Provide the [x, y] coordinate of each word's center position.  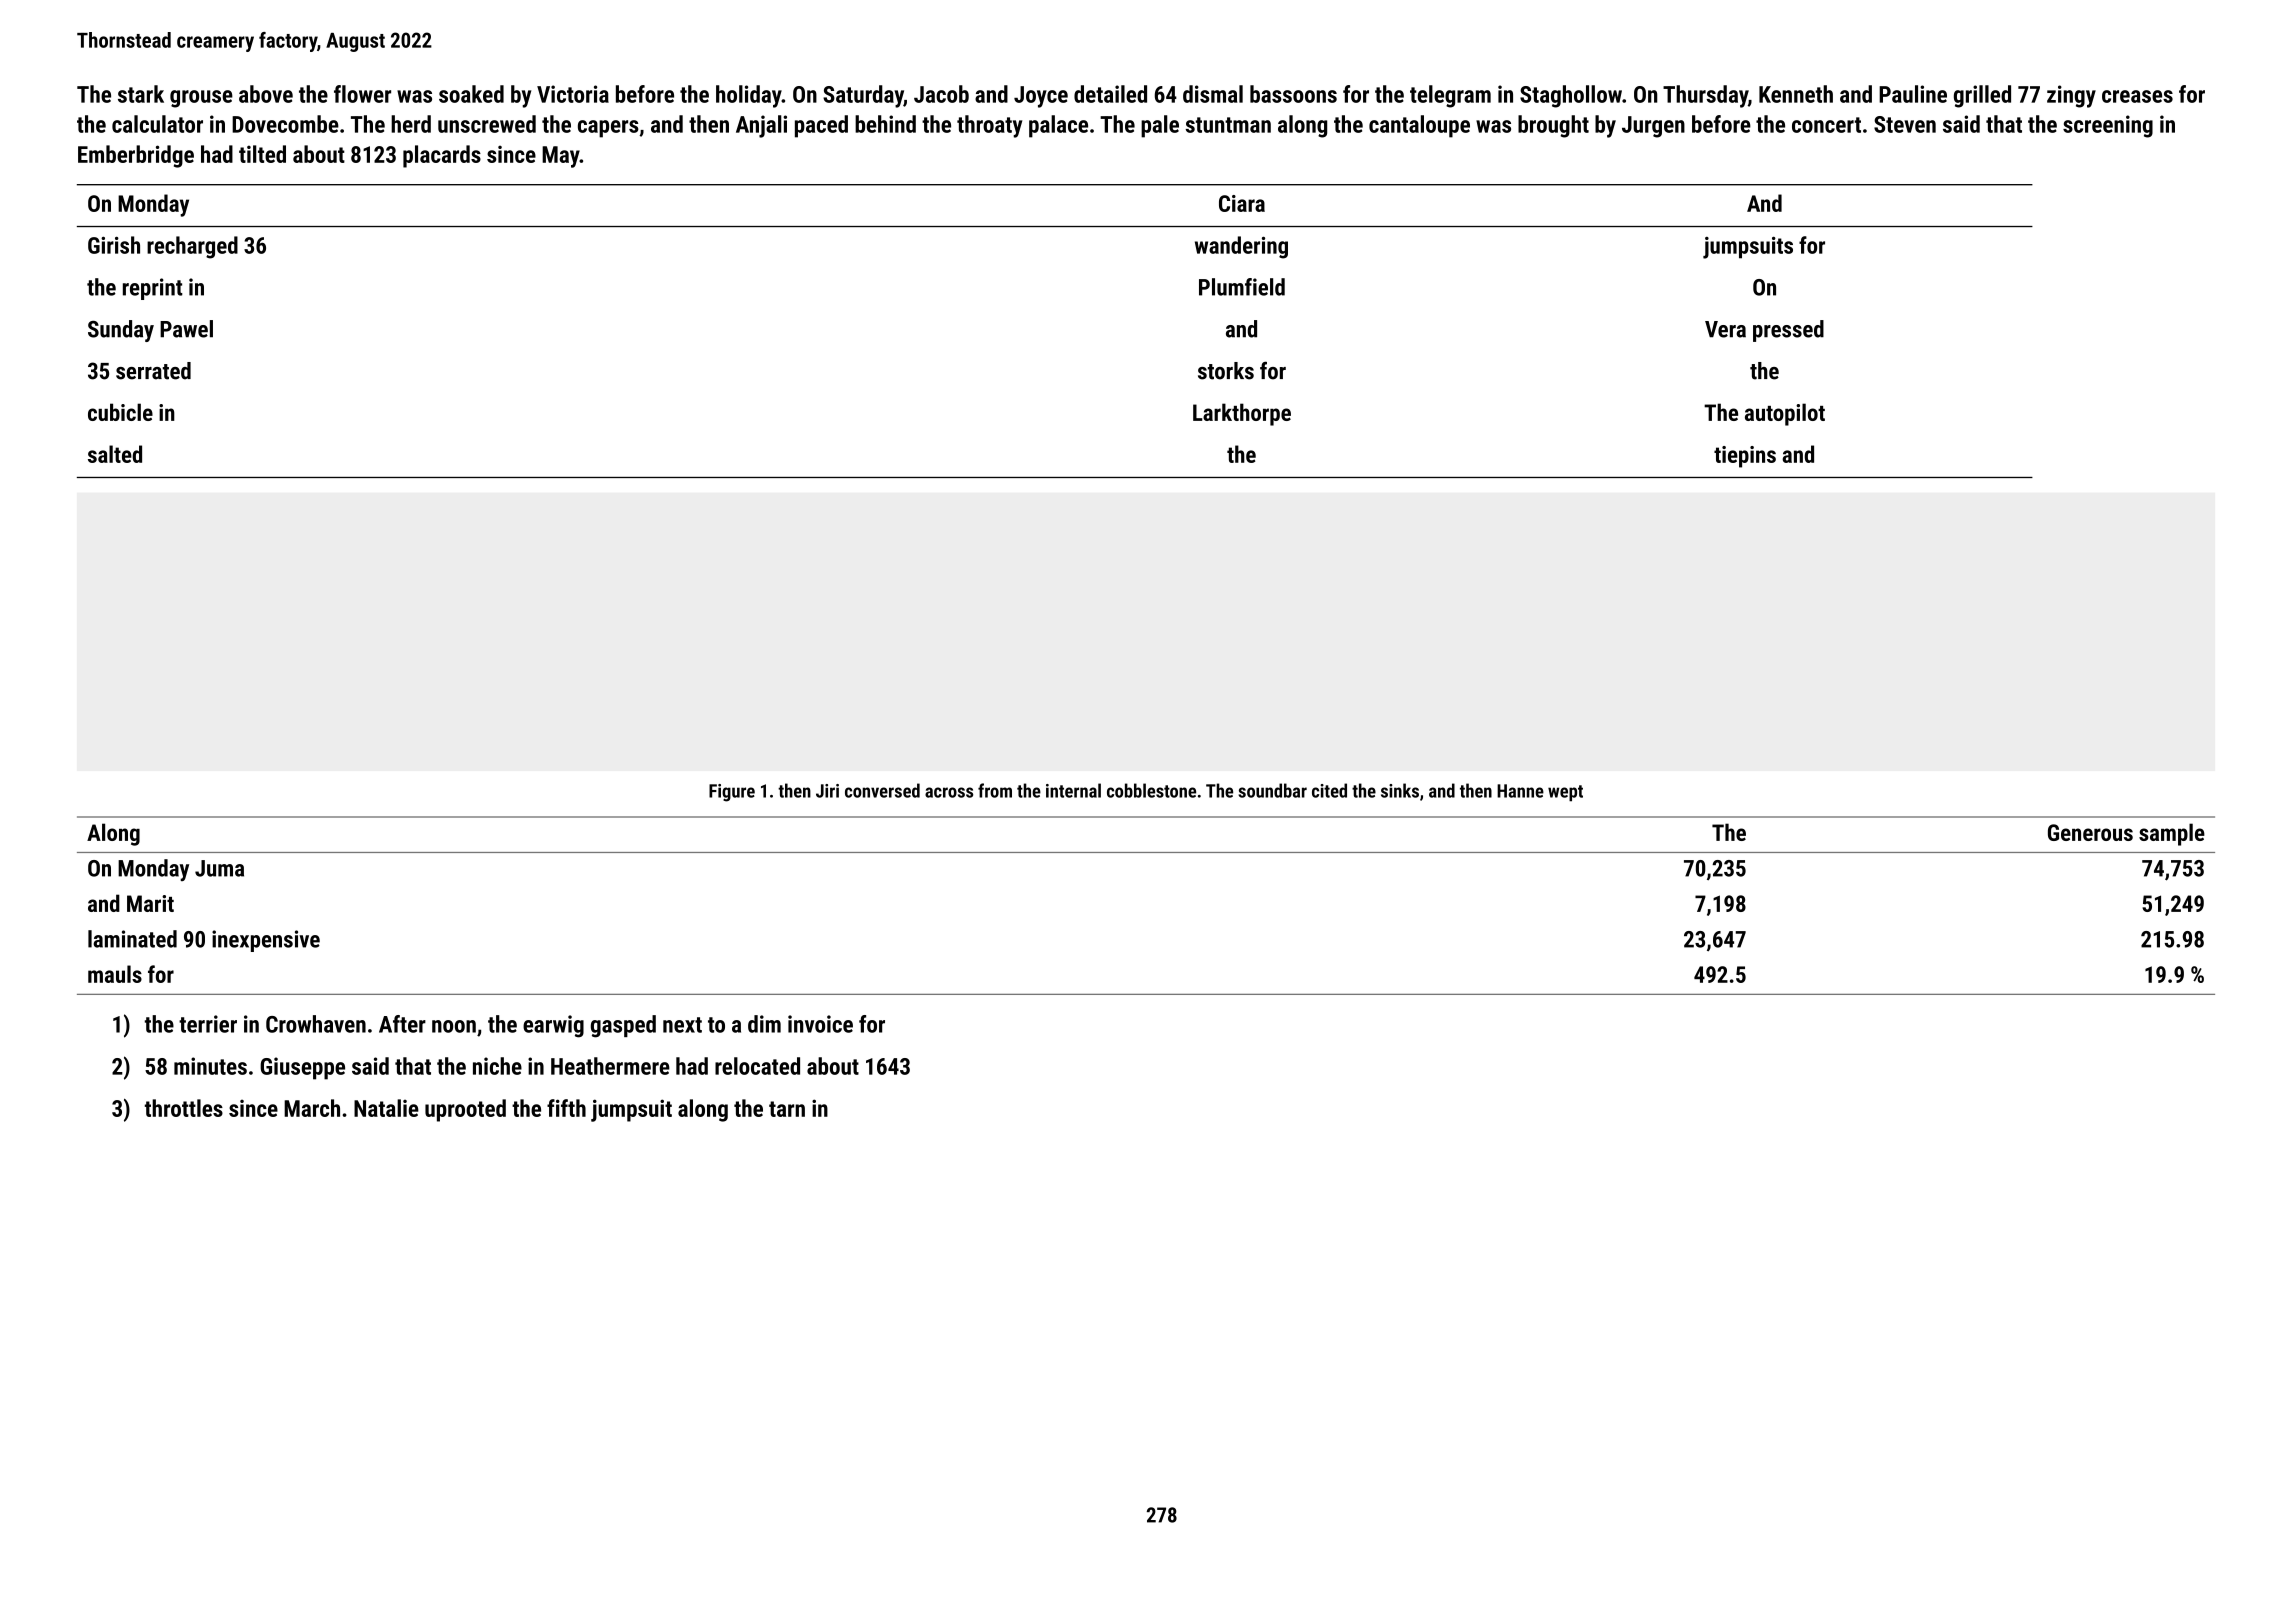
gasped [623, 1026]
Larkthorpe [1242, 414]
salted [115, 454]
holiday [749, 96]
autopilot [1785, 414]
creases [2137, 96]
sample [2172, 834]
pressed [1788, 331]
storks [1226, 371]
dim [764, 1024]
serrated [153, 371]
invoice [820, 1024]
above [266, 94]
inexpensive [266, 941]
